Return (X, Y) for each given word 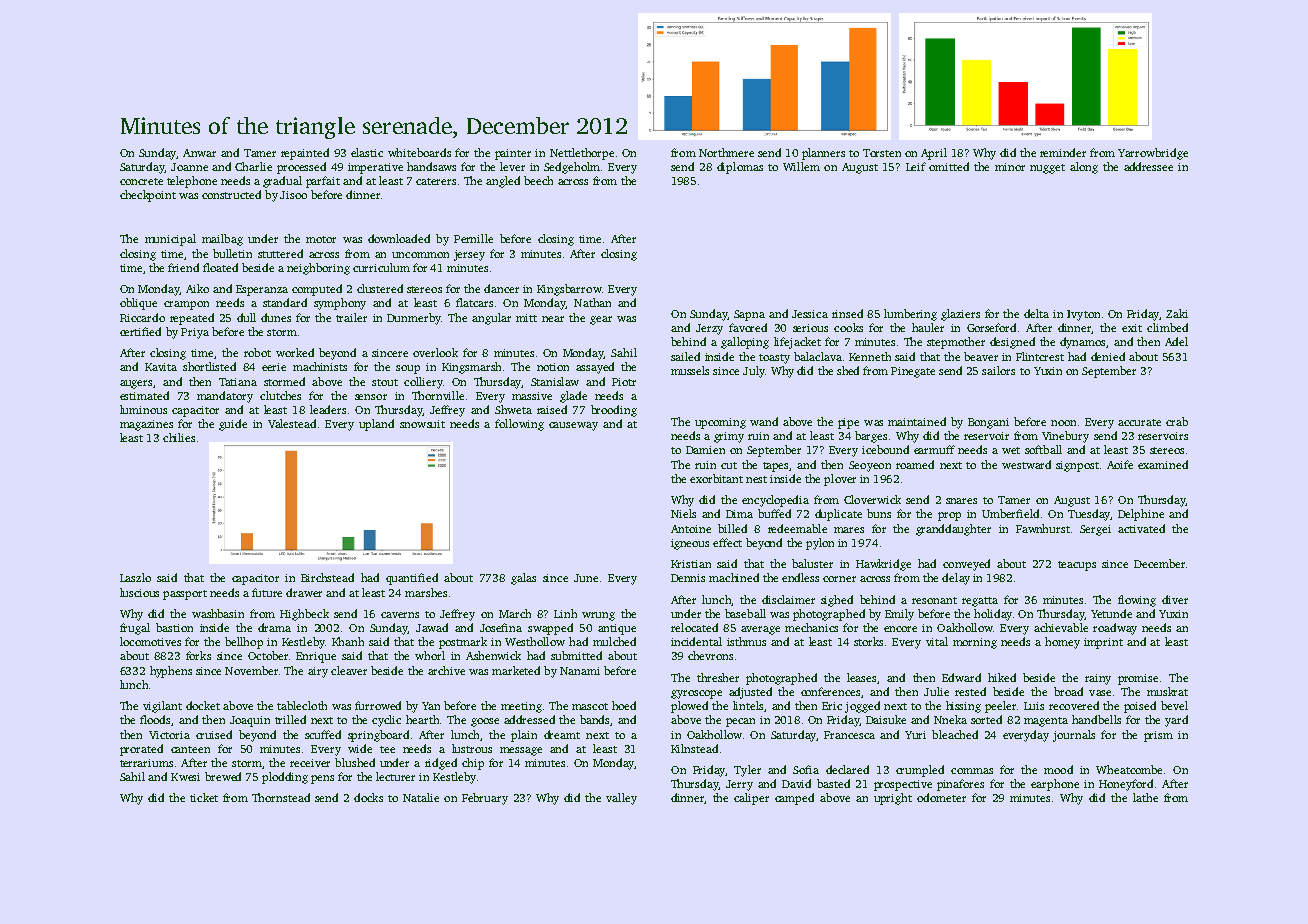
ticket (204, 797)
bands (594, 719)
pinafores (960, 785)
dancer (501, 288)
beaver (981, 356)
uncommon (420, 255)
